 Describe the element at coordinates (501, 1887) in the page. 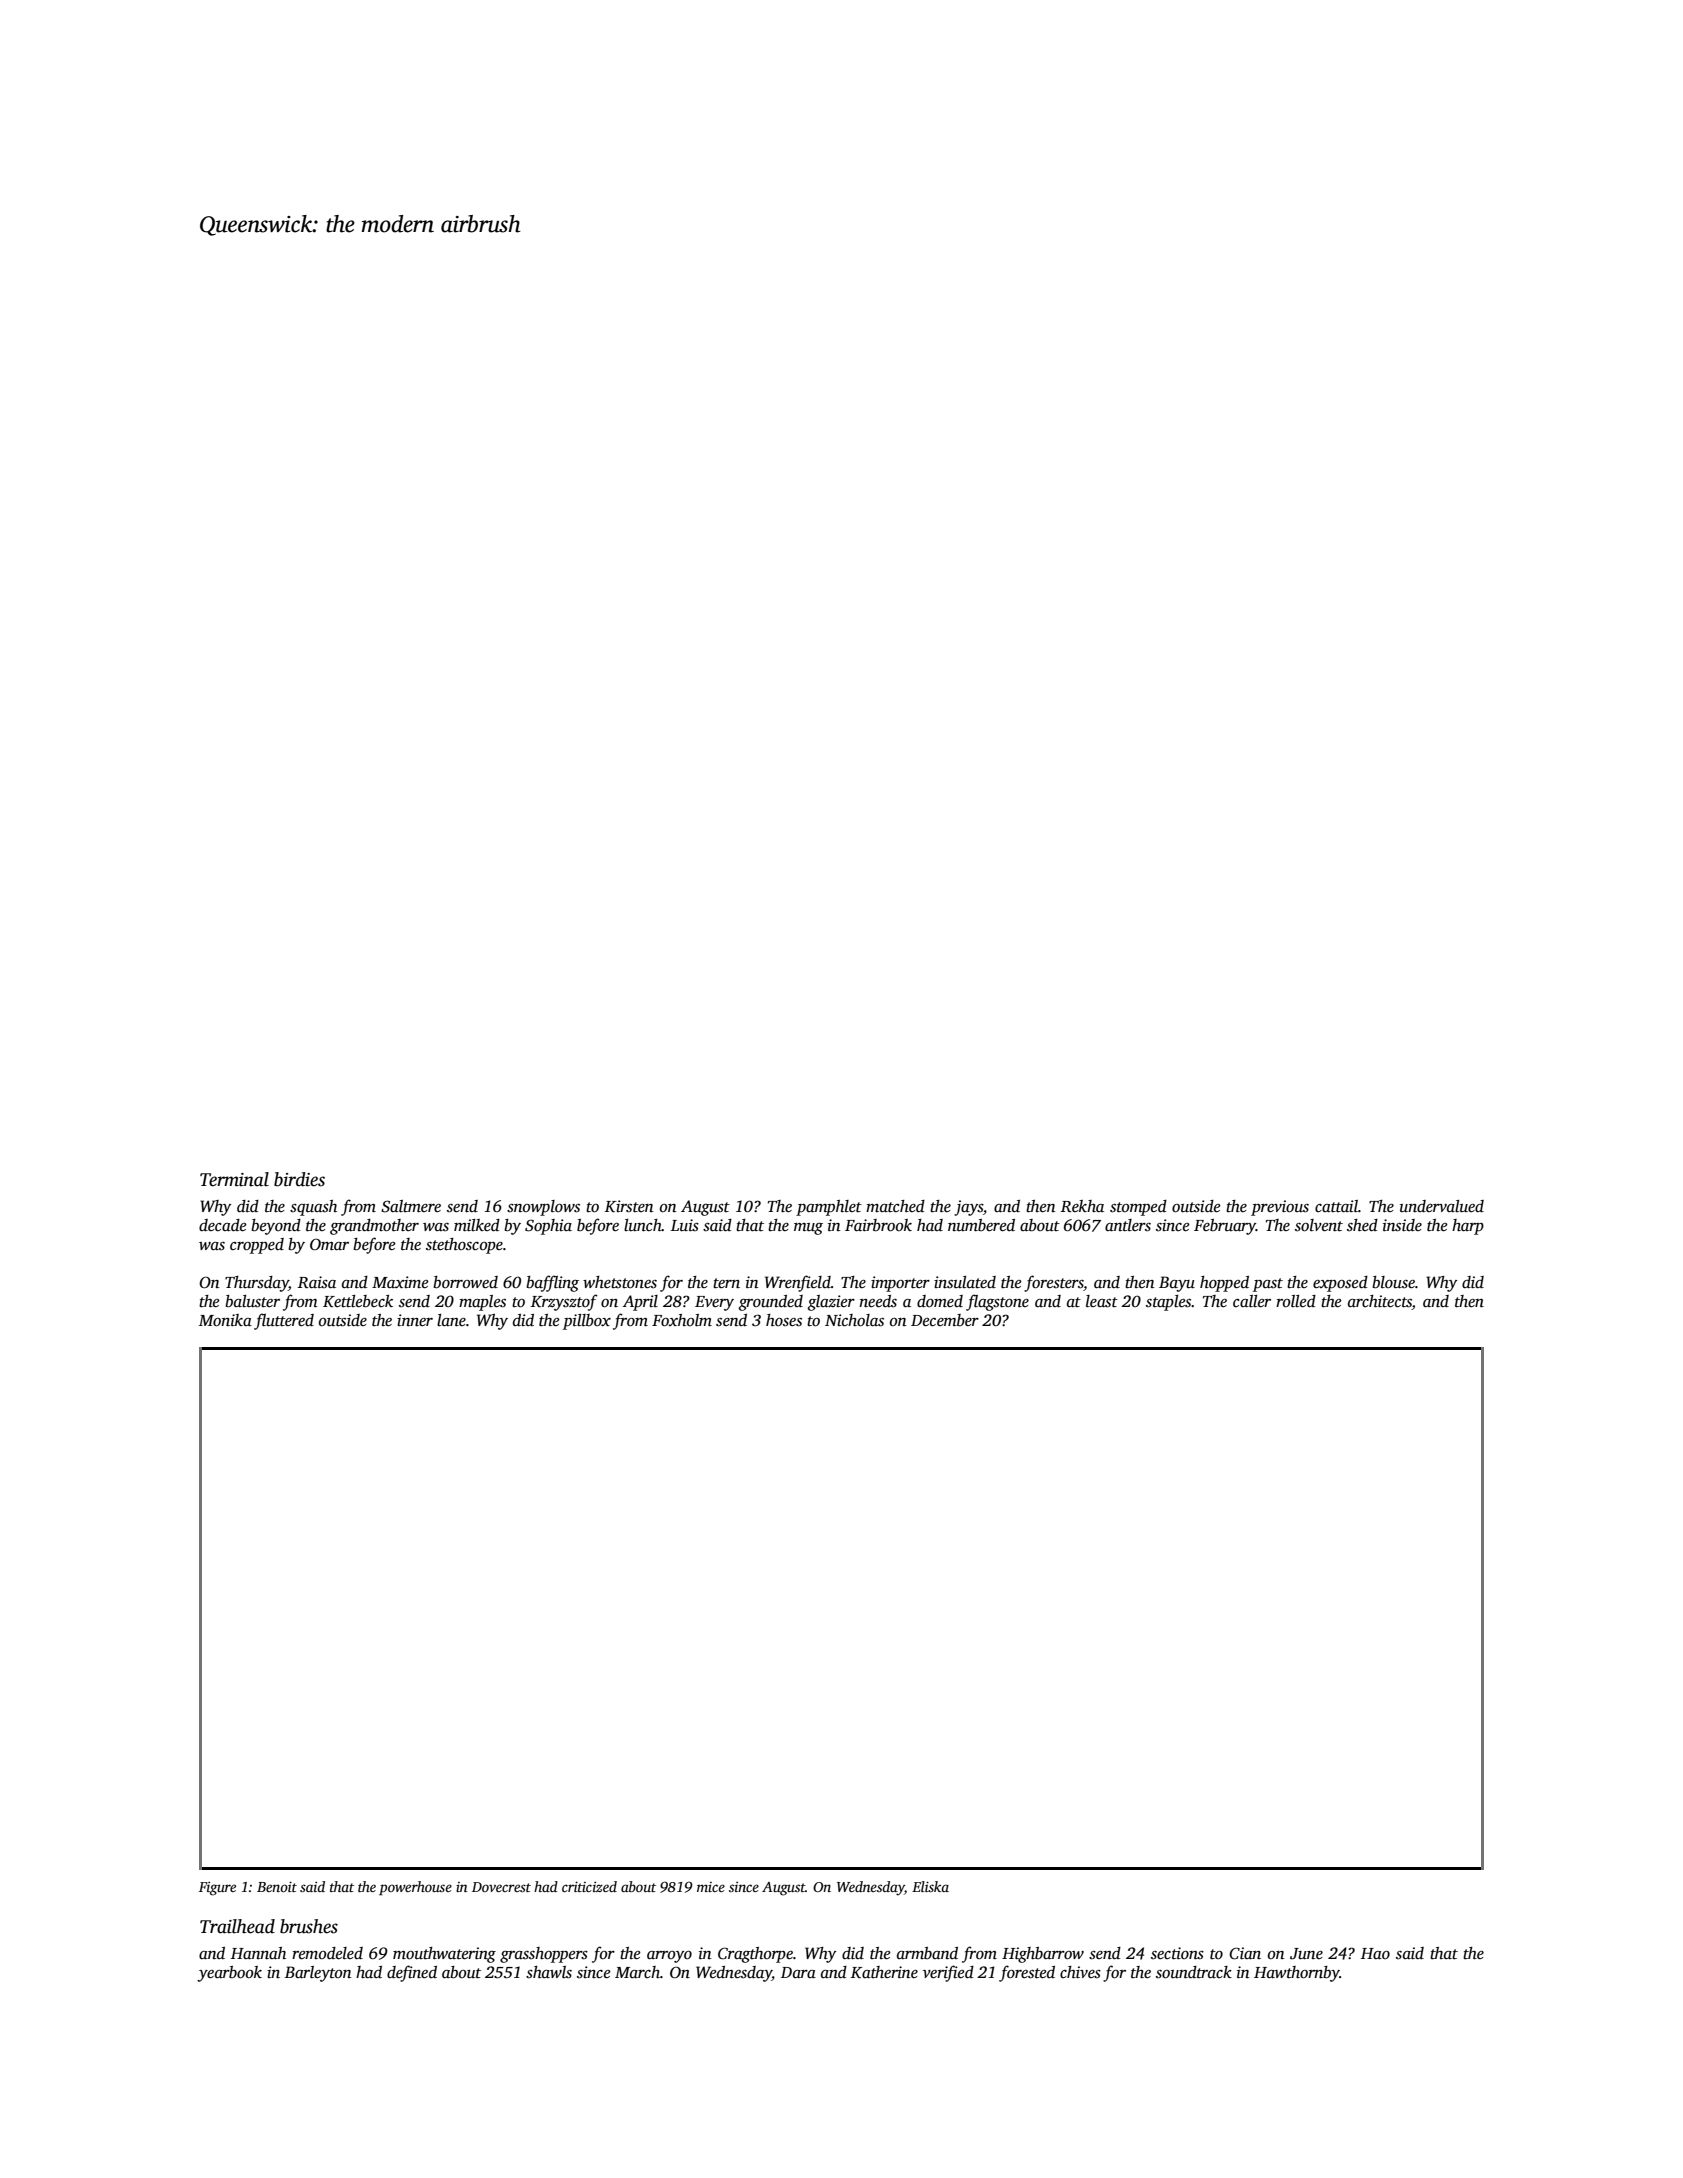

I see `Dovecrest` at that location.
